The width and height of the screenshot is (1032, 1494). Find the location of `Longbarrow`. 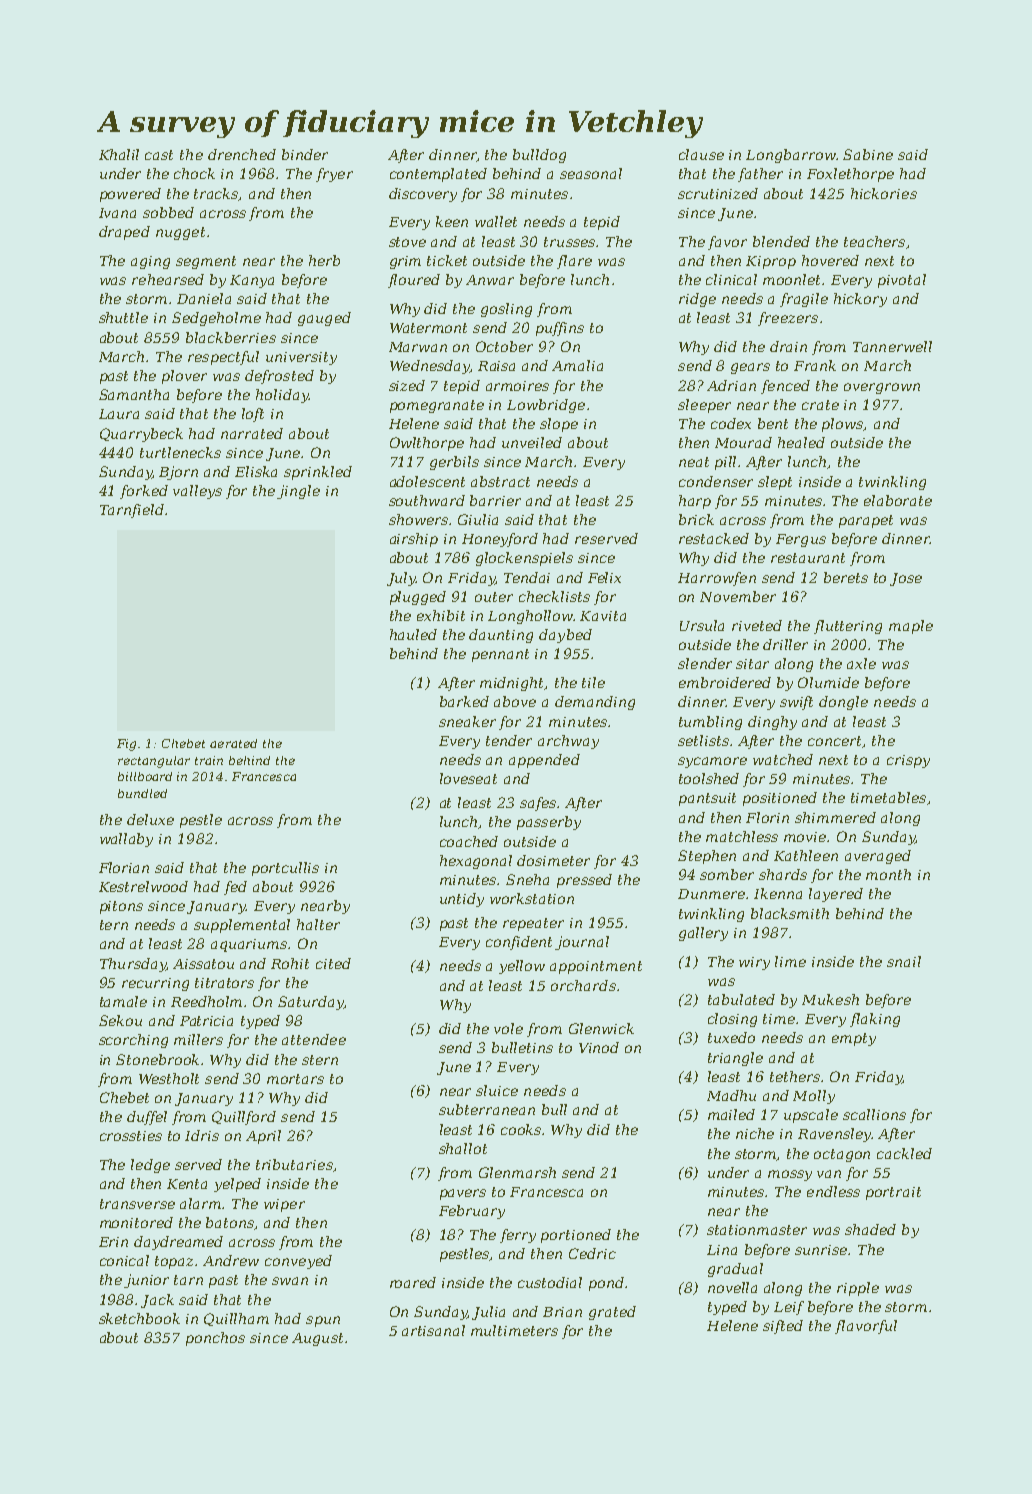

Longbarrow is located at coordinates (791, 156).
